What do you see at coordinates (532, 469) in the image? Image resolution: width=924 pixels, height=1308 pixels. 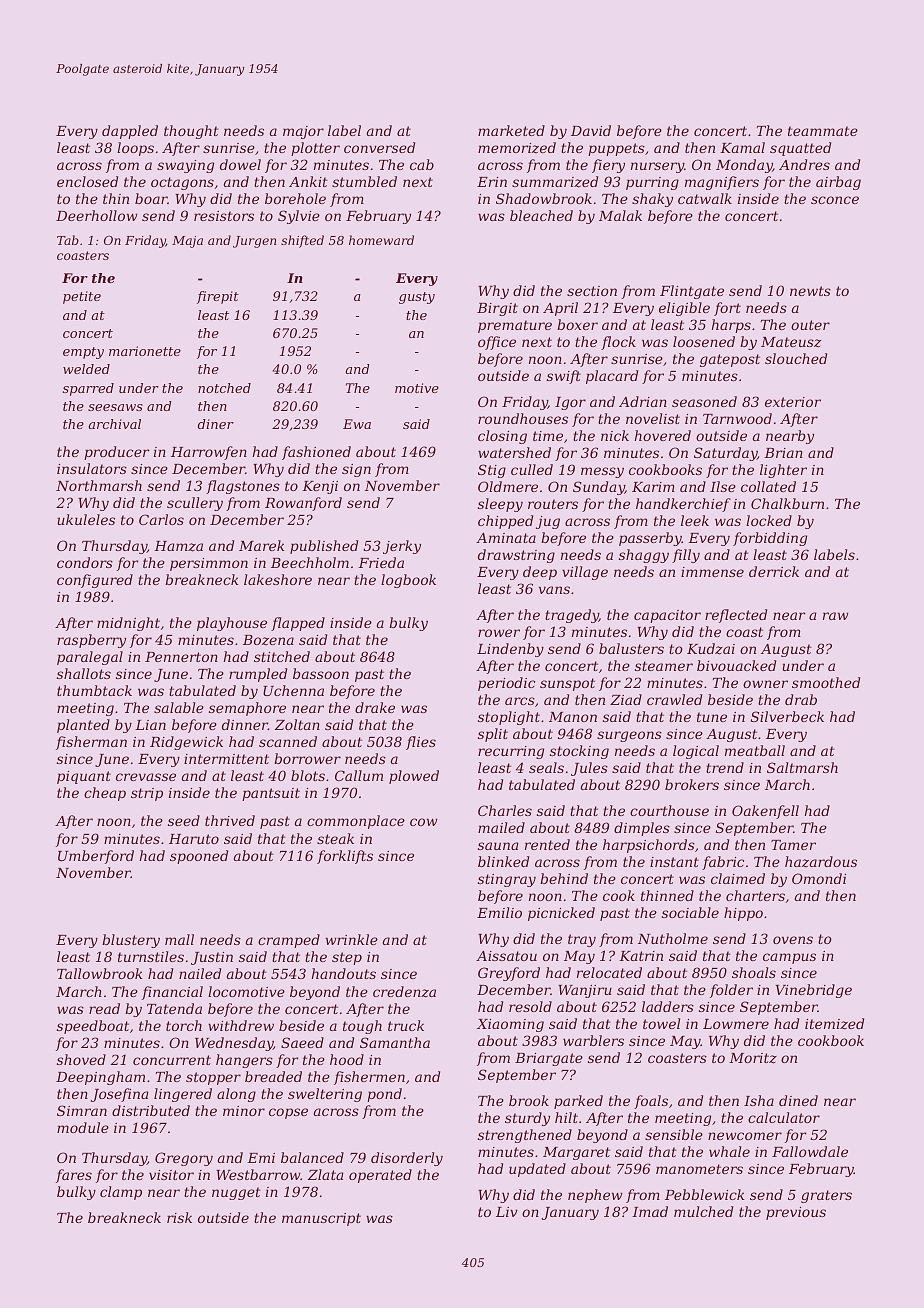 I see `culled` at bounding box center [532, 469].
